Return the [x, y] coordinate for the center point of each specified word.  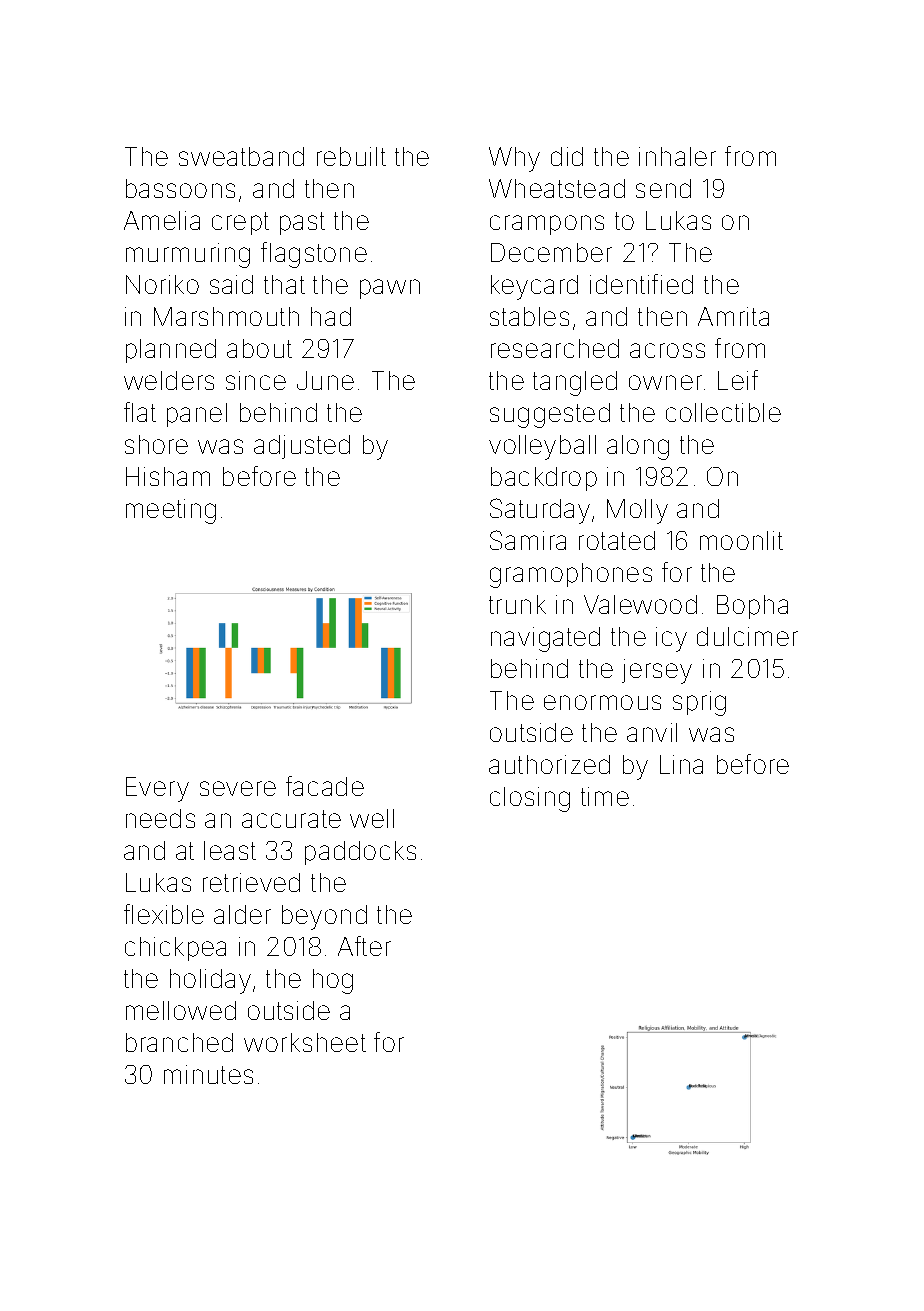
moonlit [741, 540]
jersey [657, 671]
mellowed [181, 1010]
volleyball [542, 447]
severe [238, 788]
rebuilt [351, 156]
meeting [171, 511]
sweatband [241, 156]
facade [325, 786]
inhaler [677, 156]
